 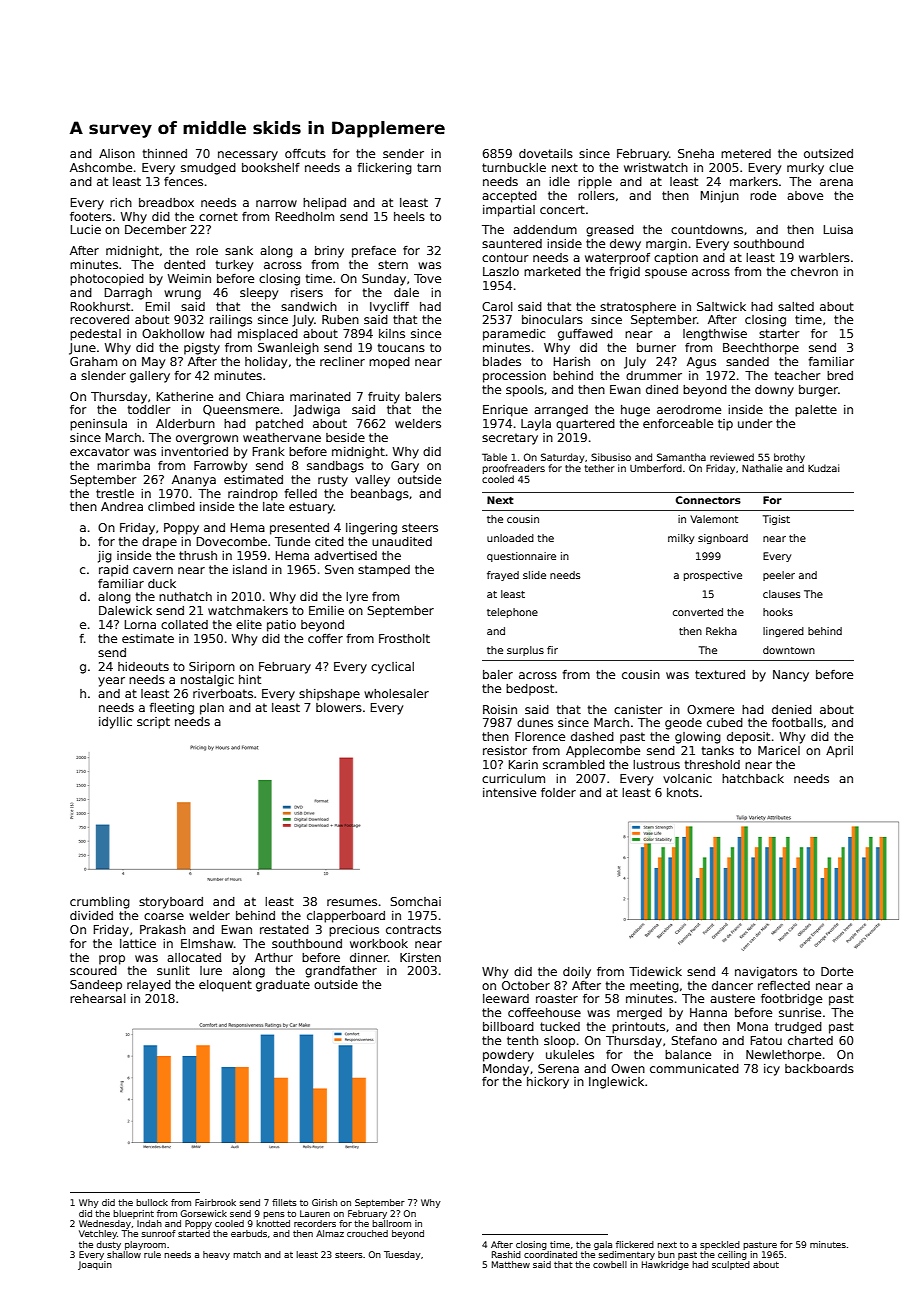 I want to click on powdery, so click(x=508, y=1056).
